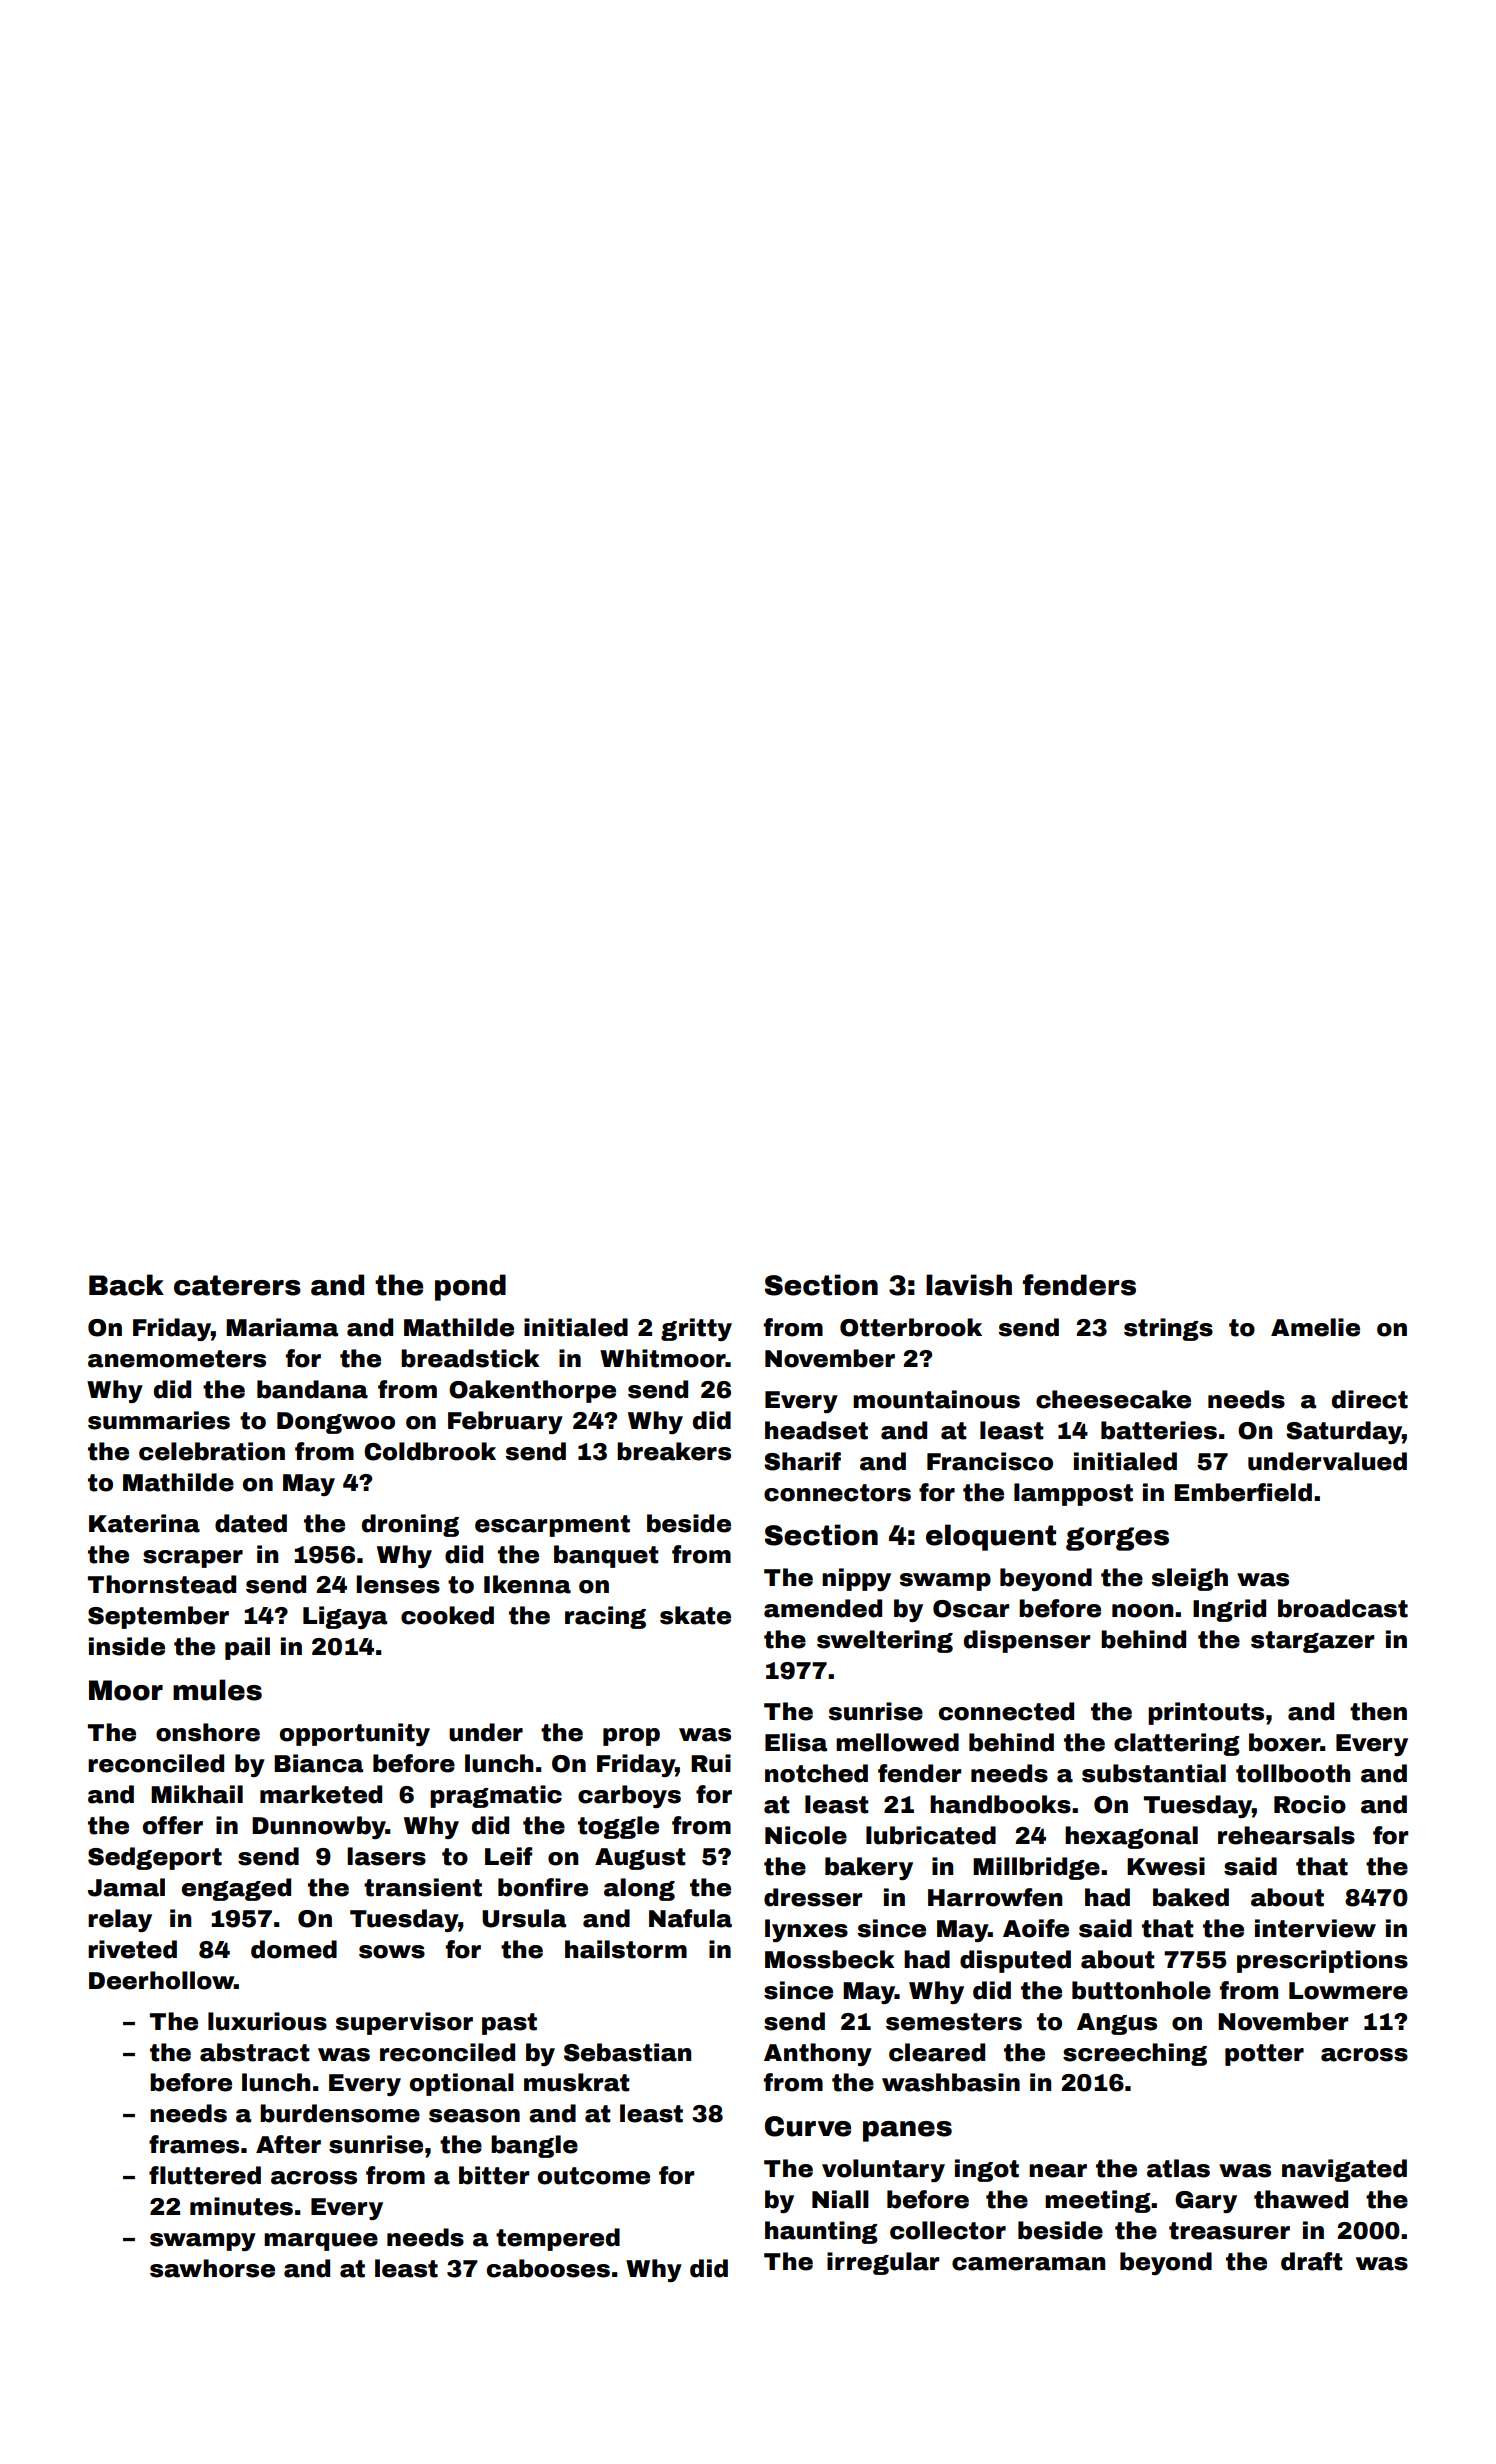  What do you see at coordinates (936, 1399) in the screenshot?
I see `mountainous` at bounding box center [936, 1399].
